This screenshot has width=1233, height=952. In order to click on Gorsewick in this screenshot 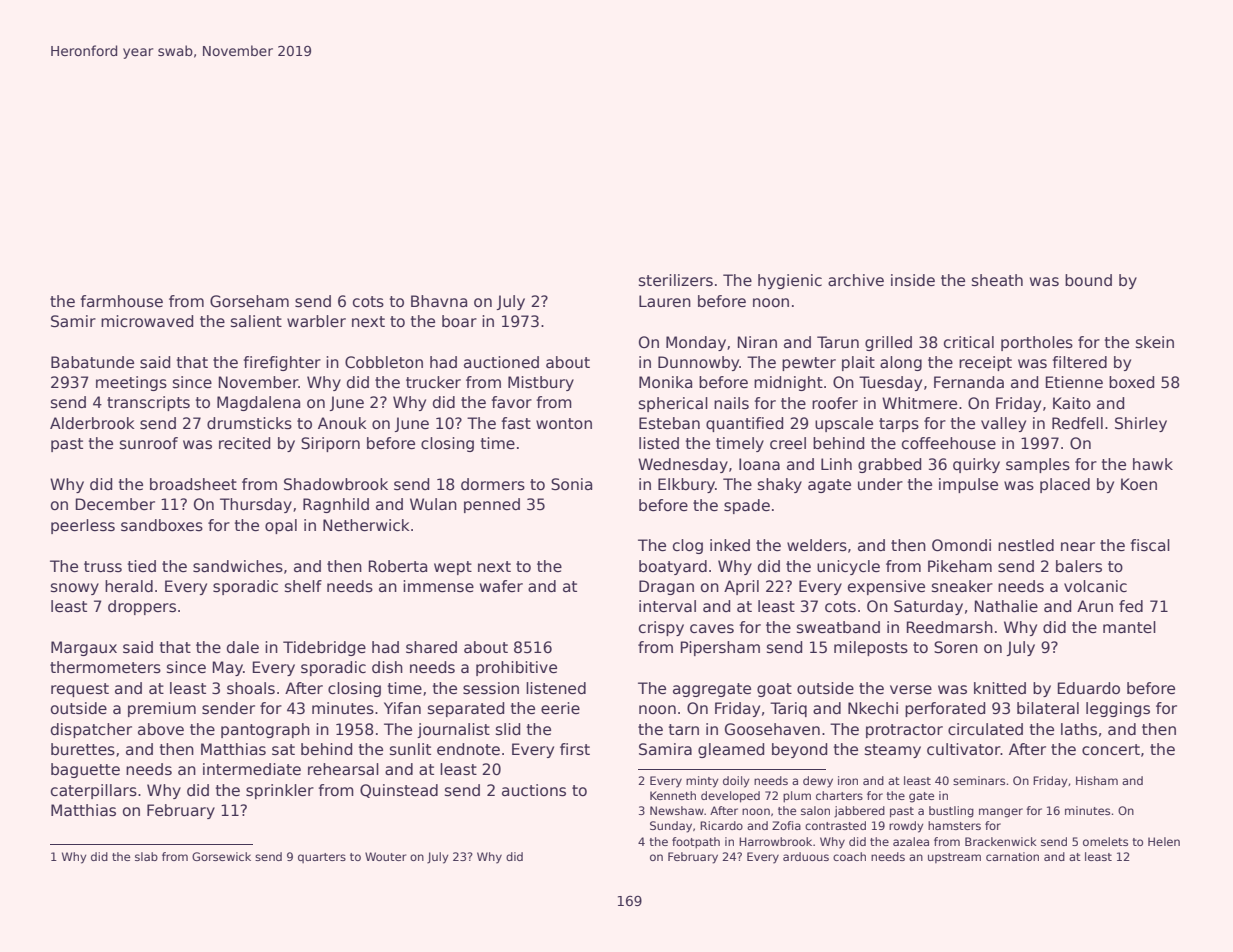, I will do `click(221, 856)`.
